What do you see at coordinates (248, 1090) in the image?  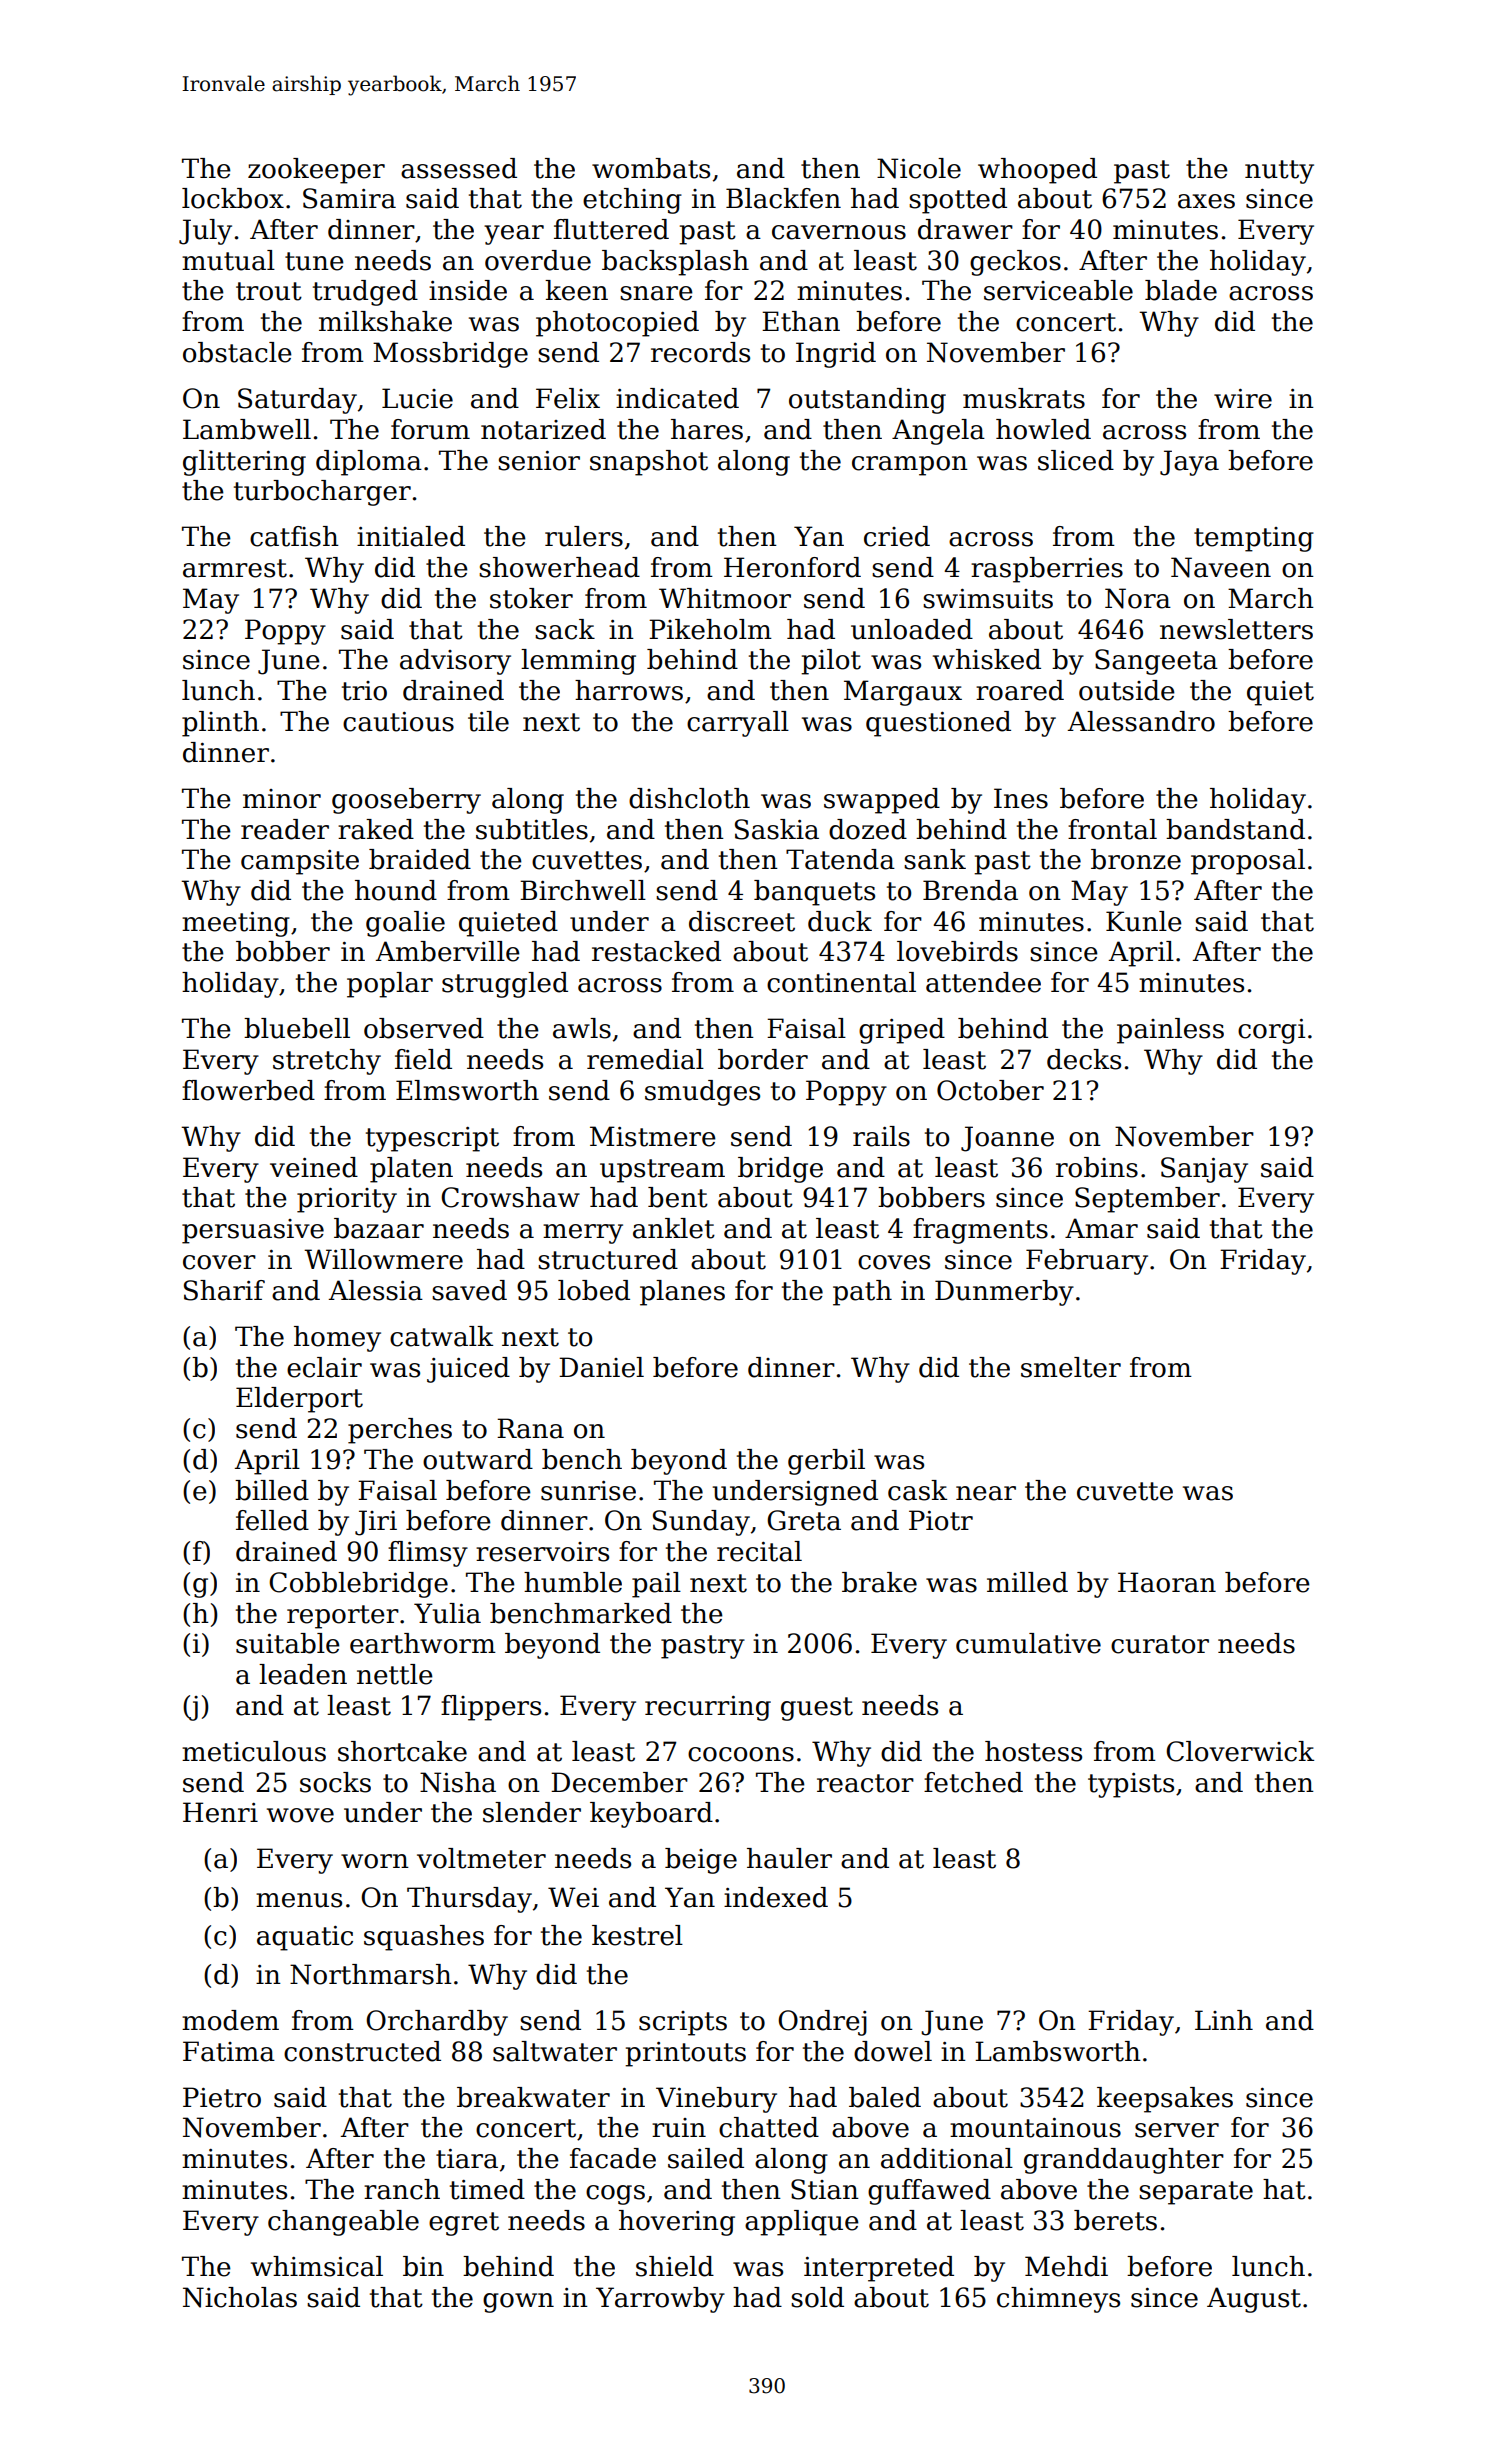 I see `flowerbed` at bounding box center [248, 1090].
